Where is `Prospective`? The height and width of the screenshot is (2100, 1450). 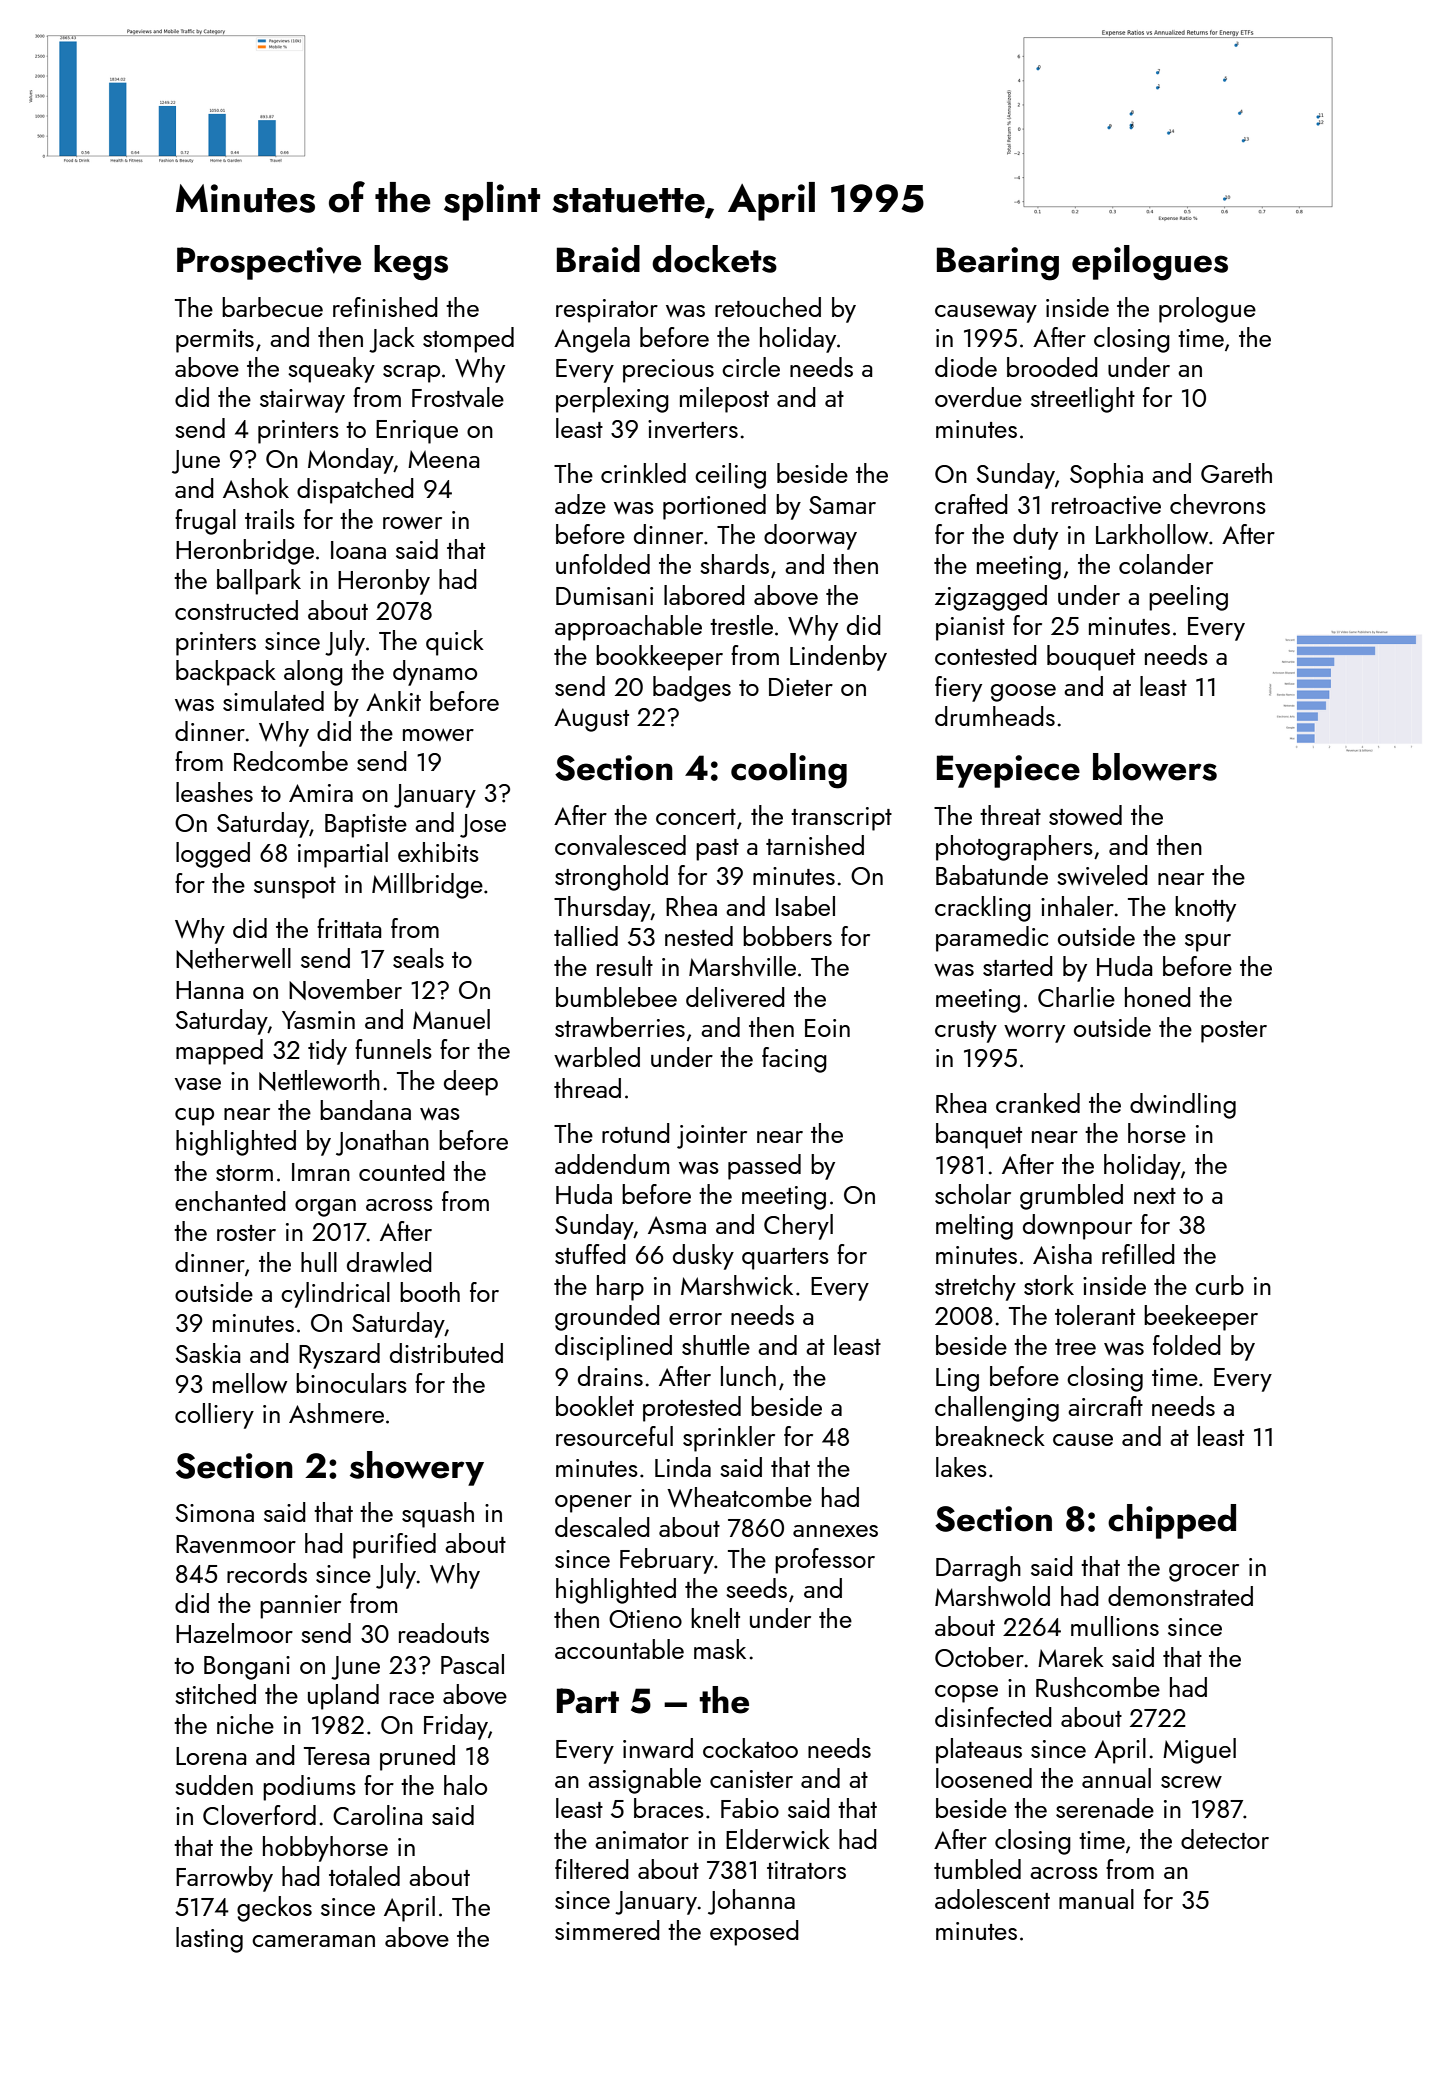 Prospective is located at coordinates (269, 263).
